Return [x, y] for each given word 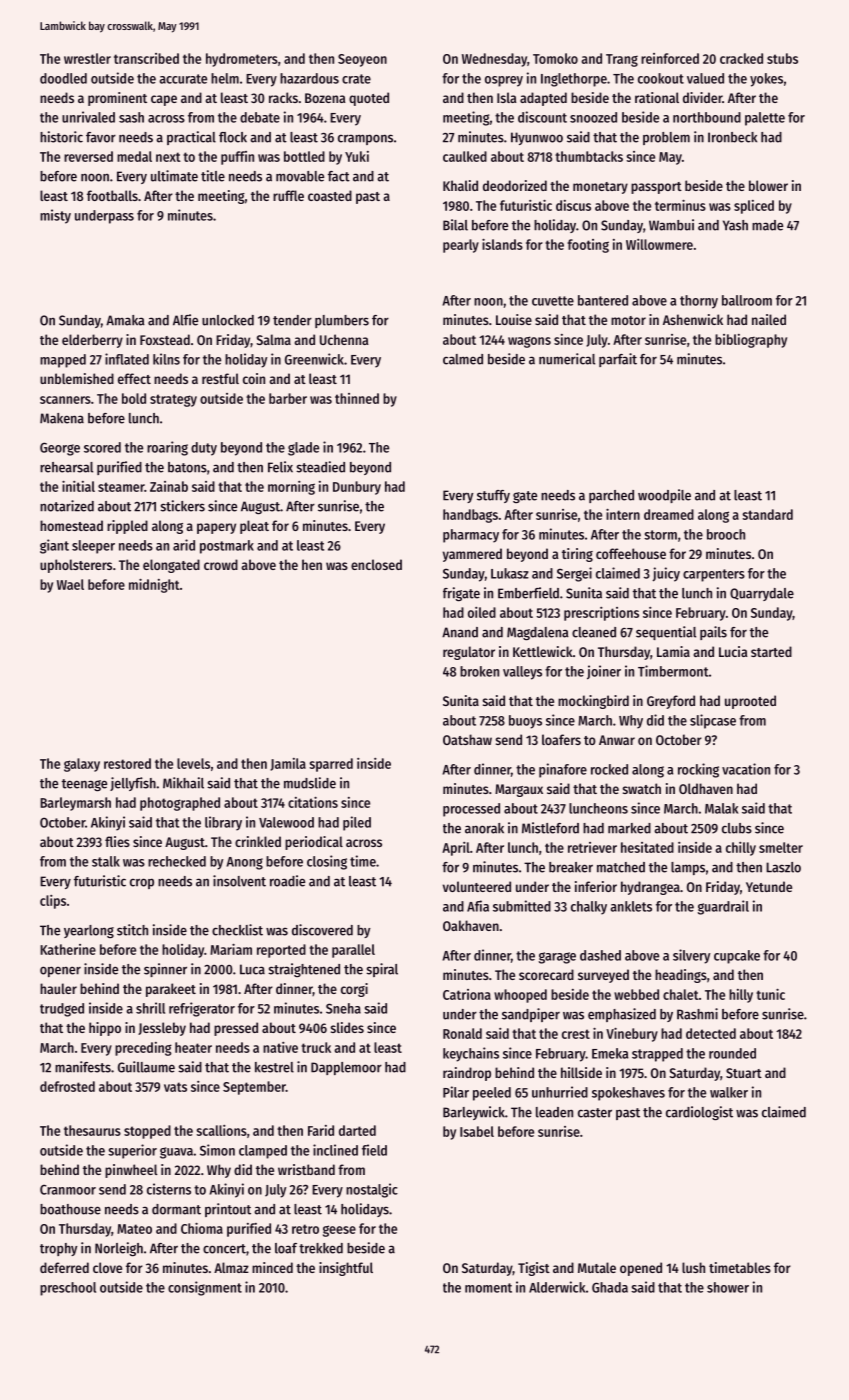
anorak [484, 828]
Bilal [455, 225]
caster [595, 1113]
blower [768, 185]
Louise [514, 319]
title [213, 176]
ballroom [747, 300]
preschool [68, 1289]
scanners [65, 400]
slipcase [713, 721]
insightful [346, 1269]
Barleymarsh [75, 804]
